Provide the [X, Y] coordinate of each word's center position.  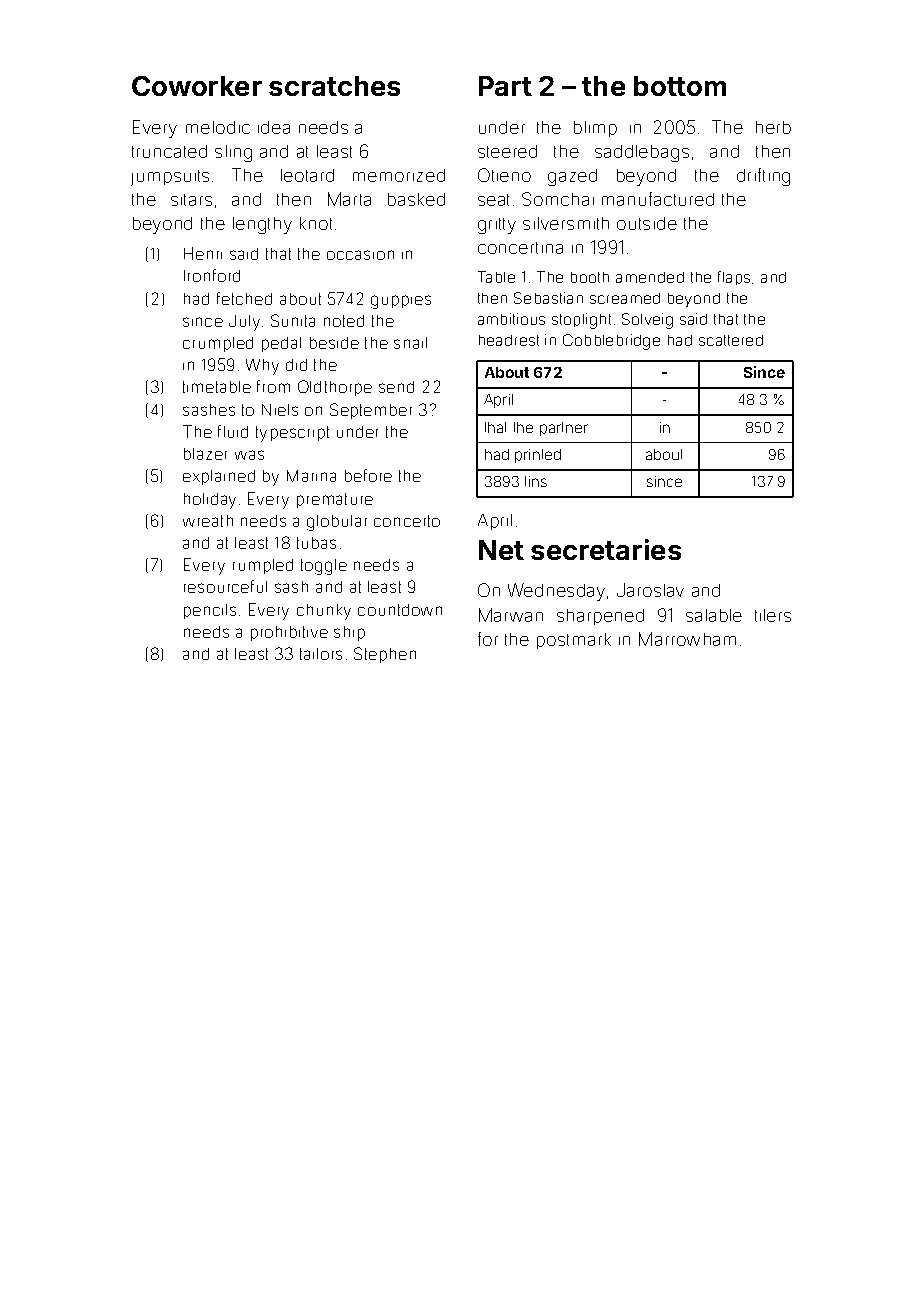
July [244, 323]
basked [416, 199]
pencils [210, 611]
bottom [680, 86]
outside [647, 223]
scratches [334, 86]
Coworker [197, 86]
